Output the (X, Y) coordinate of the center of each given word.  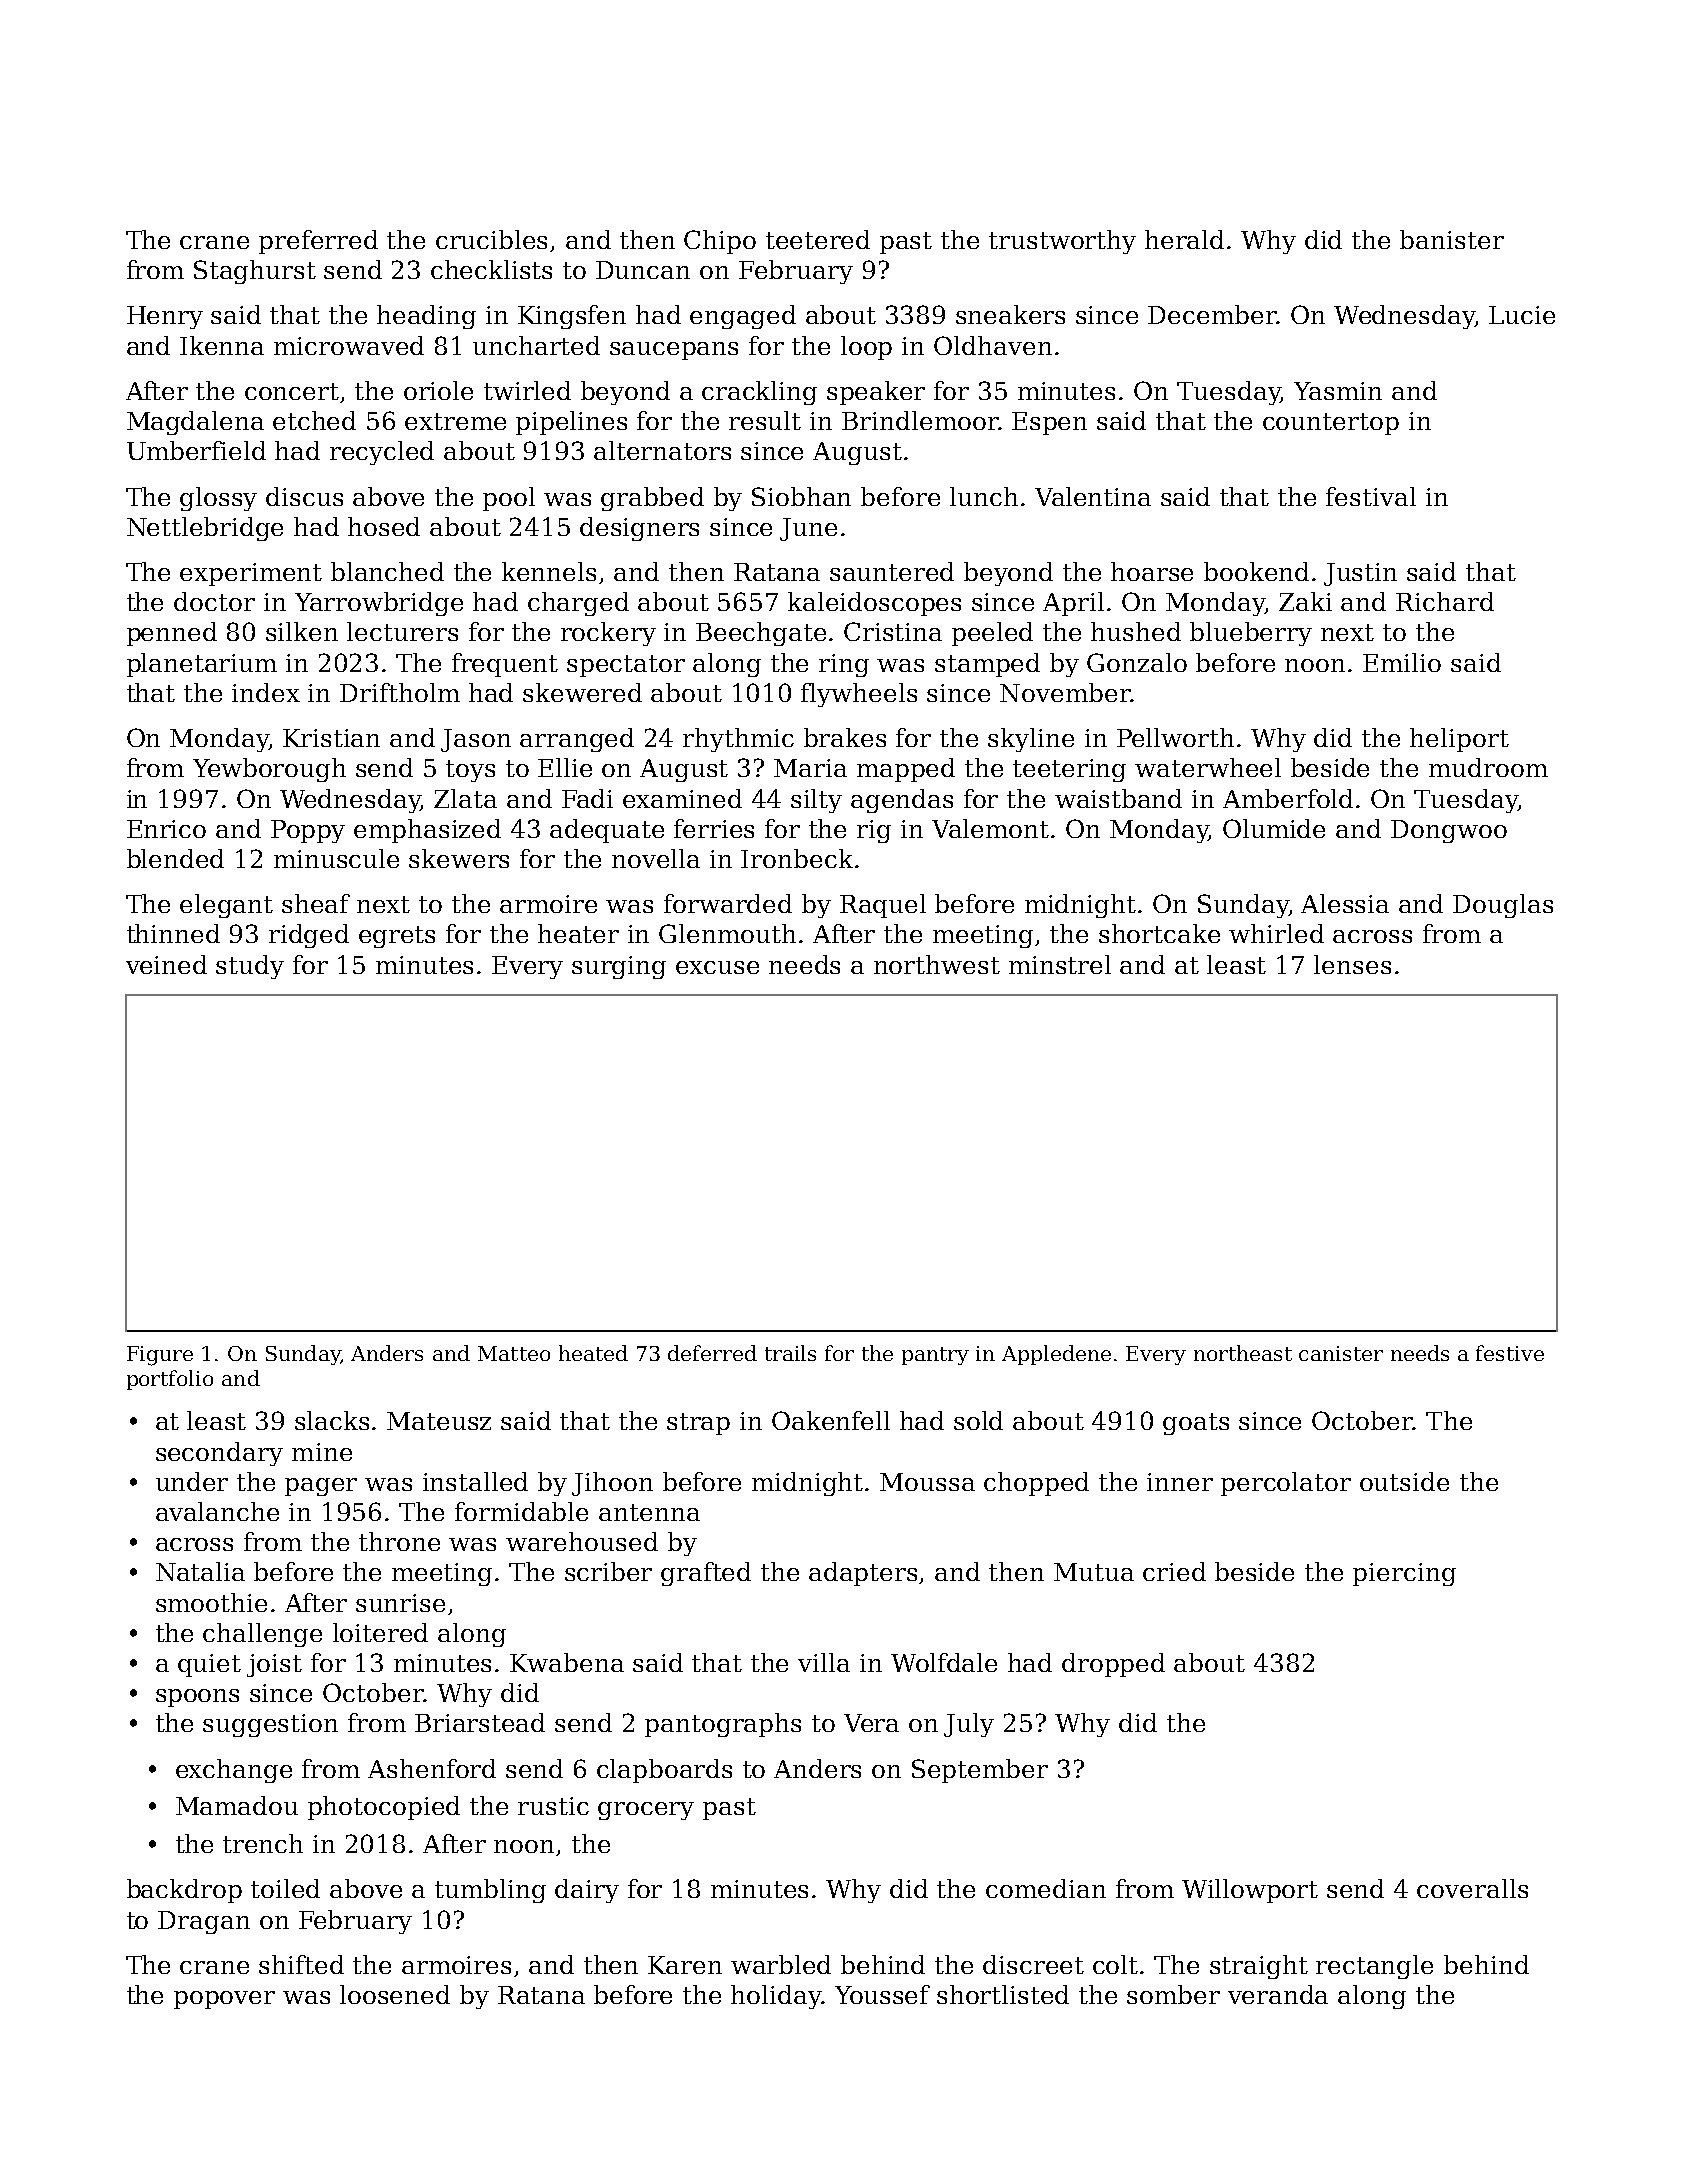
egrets (397, 937)
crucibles (491, 239)
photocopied (384, 1808)
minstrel (1060, 964)
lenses (1352, 964)
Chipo (720, 242)
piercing (1404, 1574)
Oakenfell (831, 1420)
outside (1404, 1481)
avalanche (217, 1511)
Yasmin (1338, 391)
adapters (863, 1574)
